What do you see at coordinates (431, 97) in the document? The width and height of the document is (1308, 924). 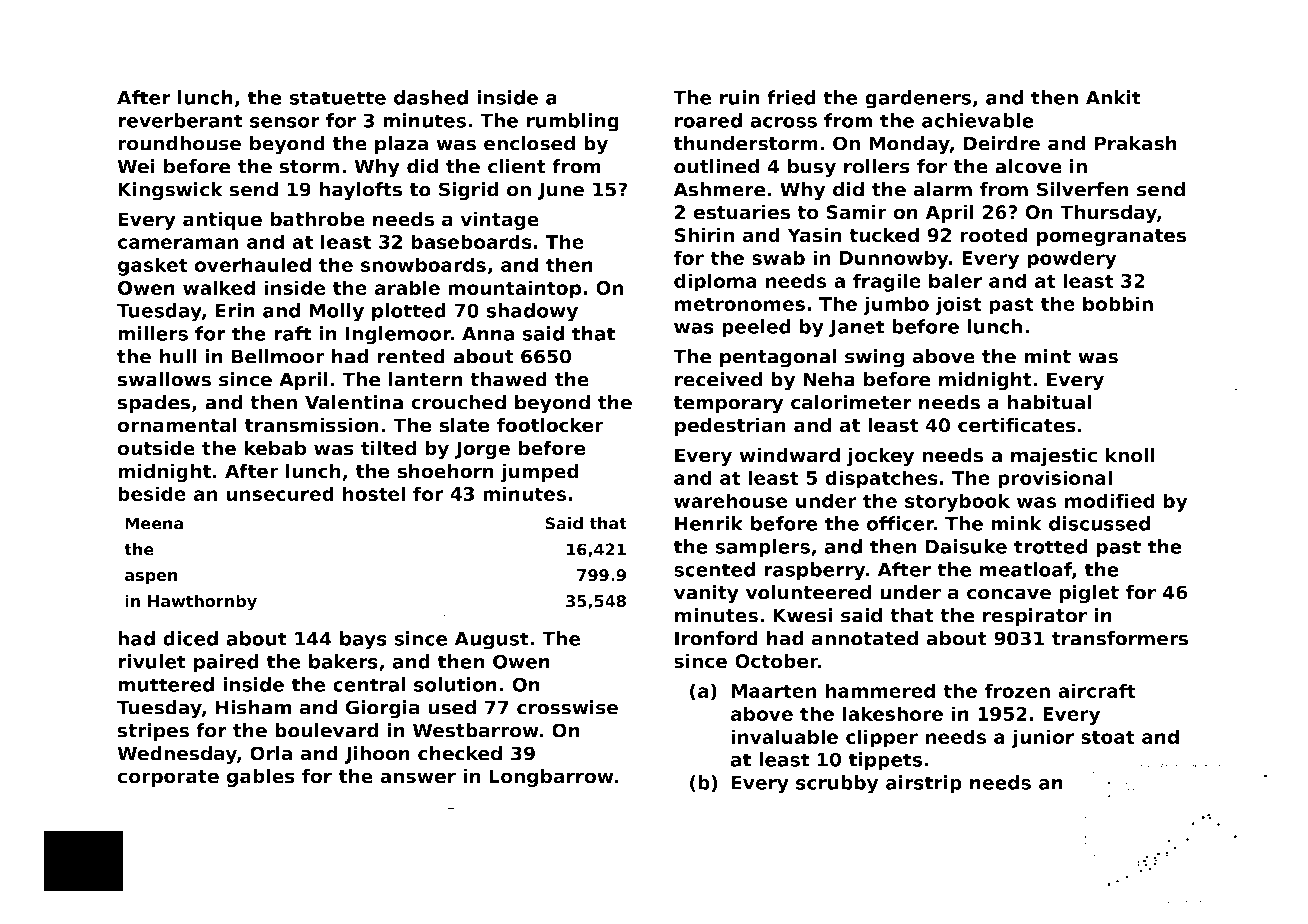 I see `dashed` at bounding box center [431, 97].
